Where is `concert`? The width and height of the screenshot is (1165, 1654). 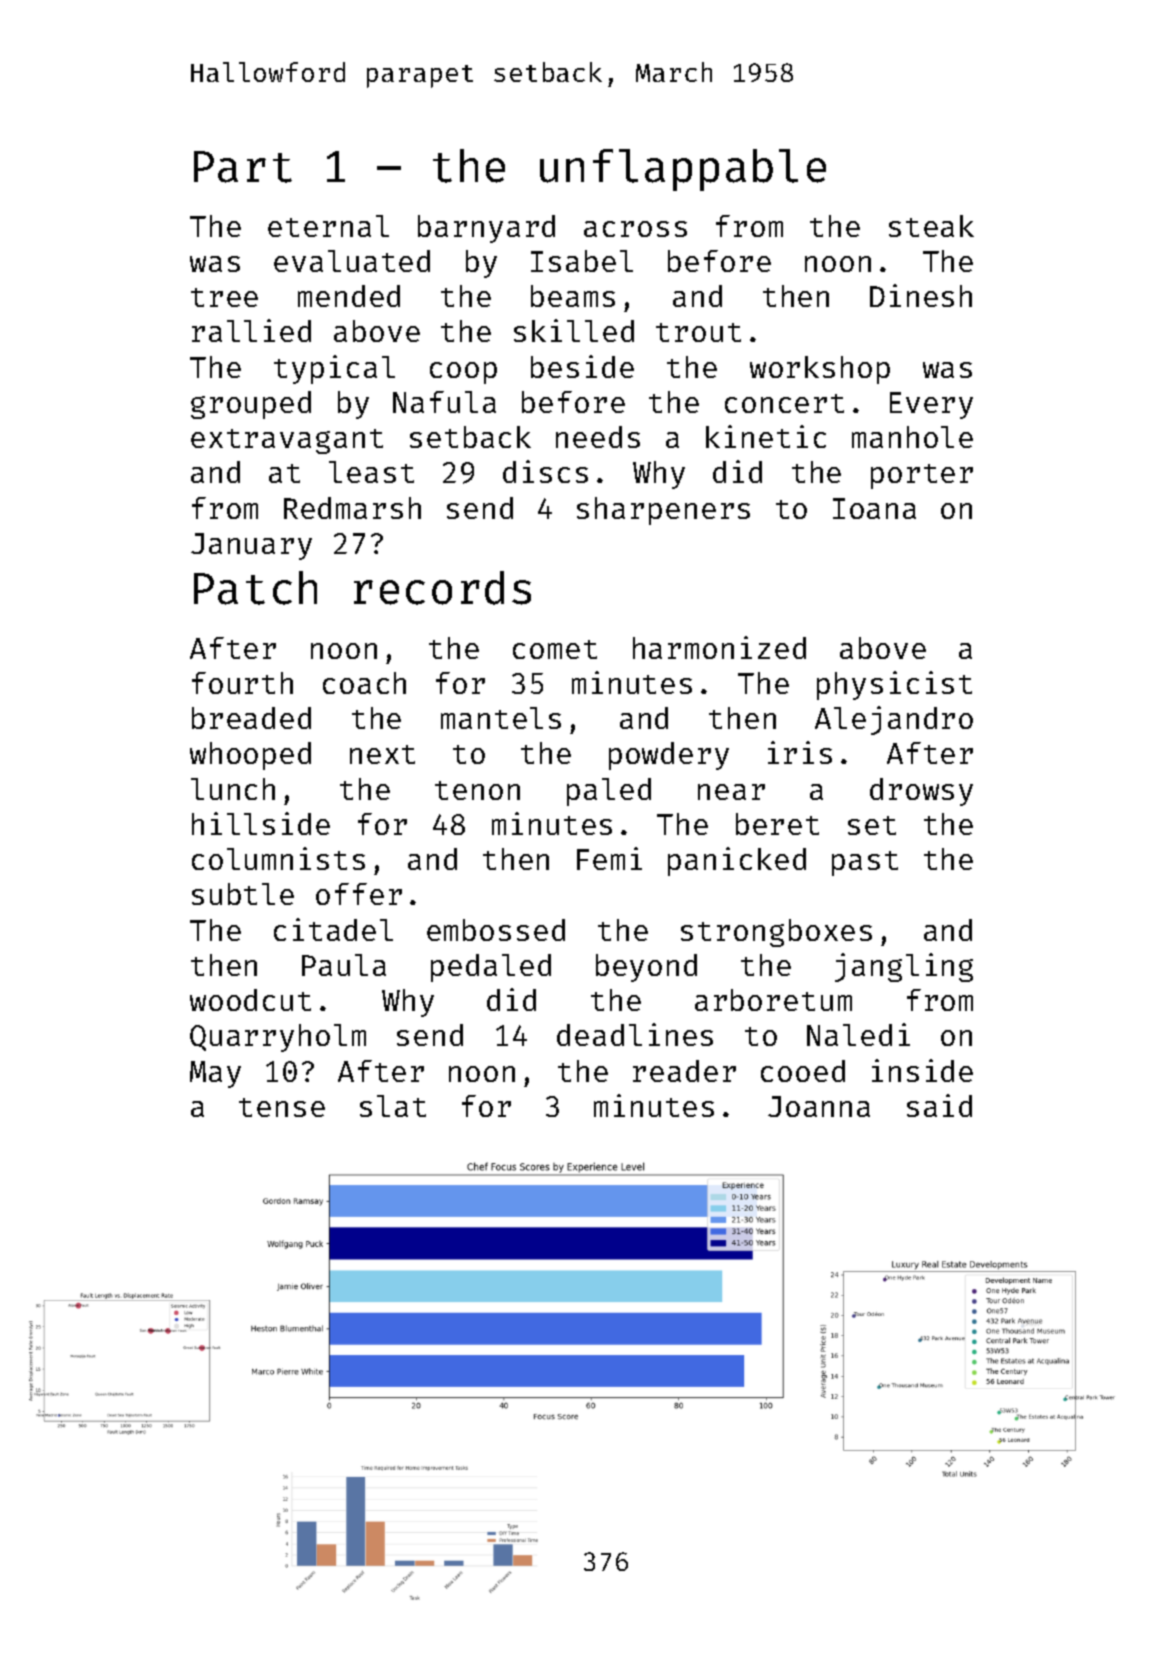 concert is located at coordinates (784, 403).
